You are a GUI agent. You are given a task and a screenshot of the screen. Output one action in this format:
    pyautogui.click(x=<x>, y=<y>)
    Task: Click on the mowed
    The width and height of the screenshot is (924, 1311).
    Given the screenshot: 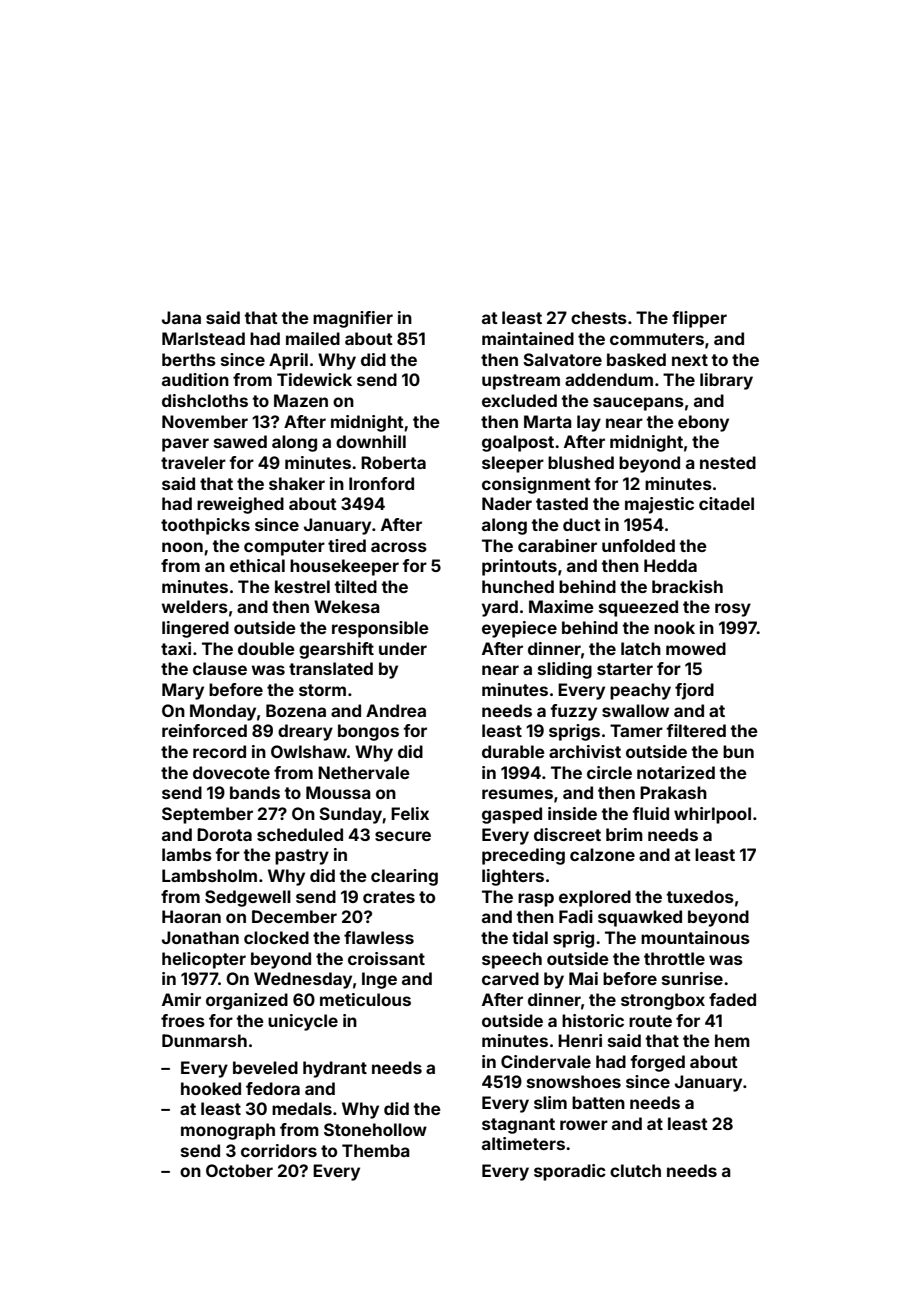 What is the action you would take?
    pyautogui.click(x=696, y=648)
